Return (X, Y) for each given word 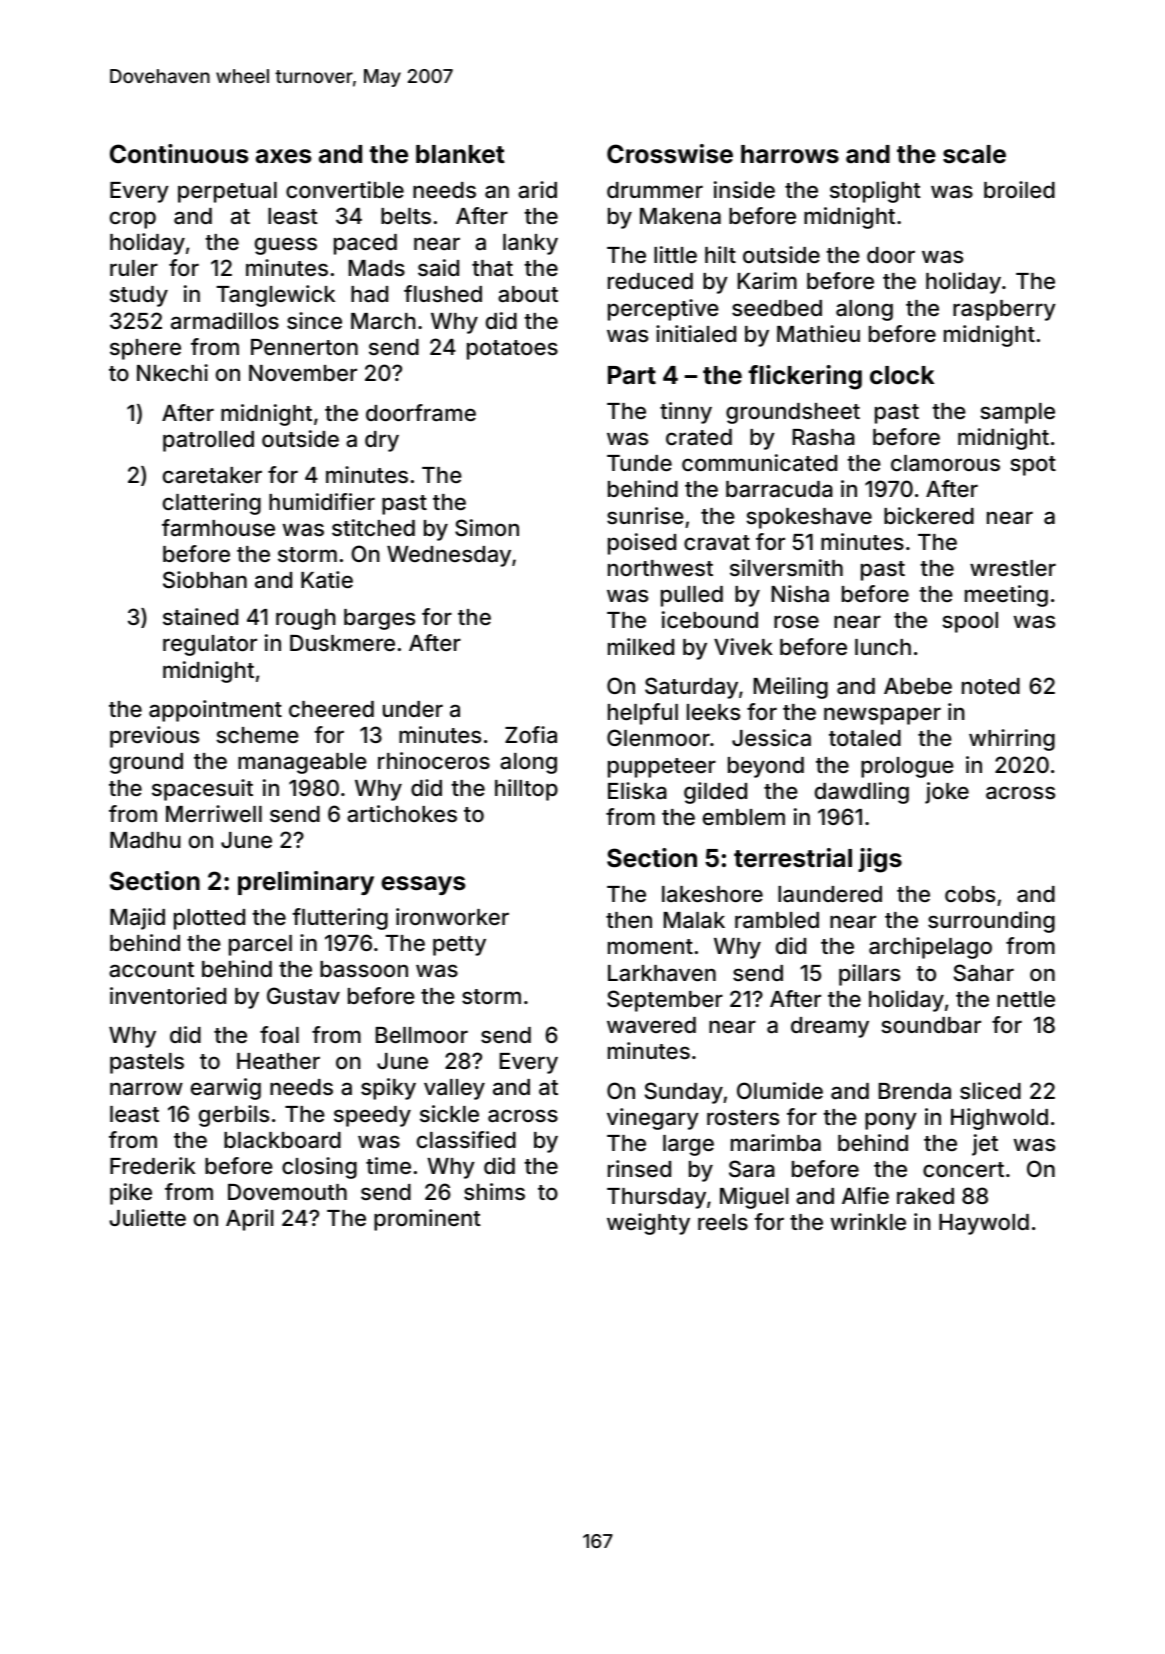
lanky (530, 244)
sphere (145, 349)
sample (1017, 413)
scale (974, 154)
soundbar (931, 1025)
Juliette (147, 1217)
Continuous (179, 154)
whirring (1012, 740)
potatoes (512, 350)
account (151, 970)
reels (723, 1222)
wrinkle (868, 1221)
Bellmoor (422, 1035)
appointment (215, 711)
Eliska (637, 791)
